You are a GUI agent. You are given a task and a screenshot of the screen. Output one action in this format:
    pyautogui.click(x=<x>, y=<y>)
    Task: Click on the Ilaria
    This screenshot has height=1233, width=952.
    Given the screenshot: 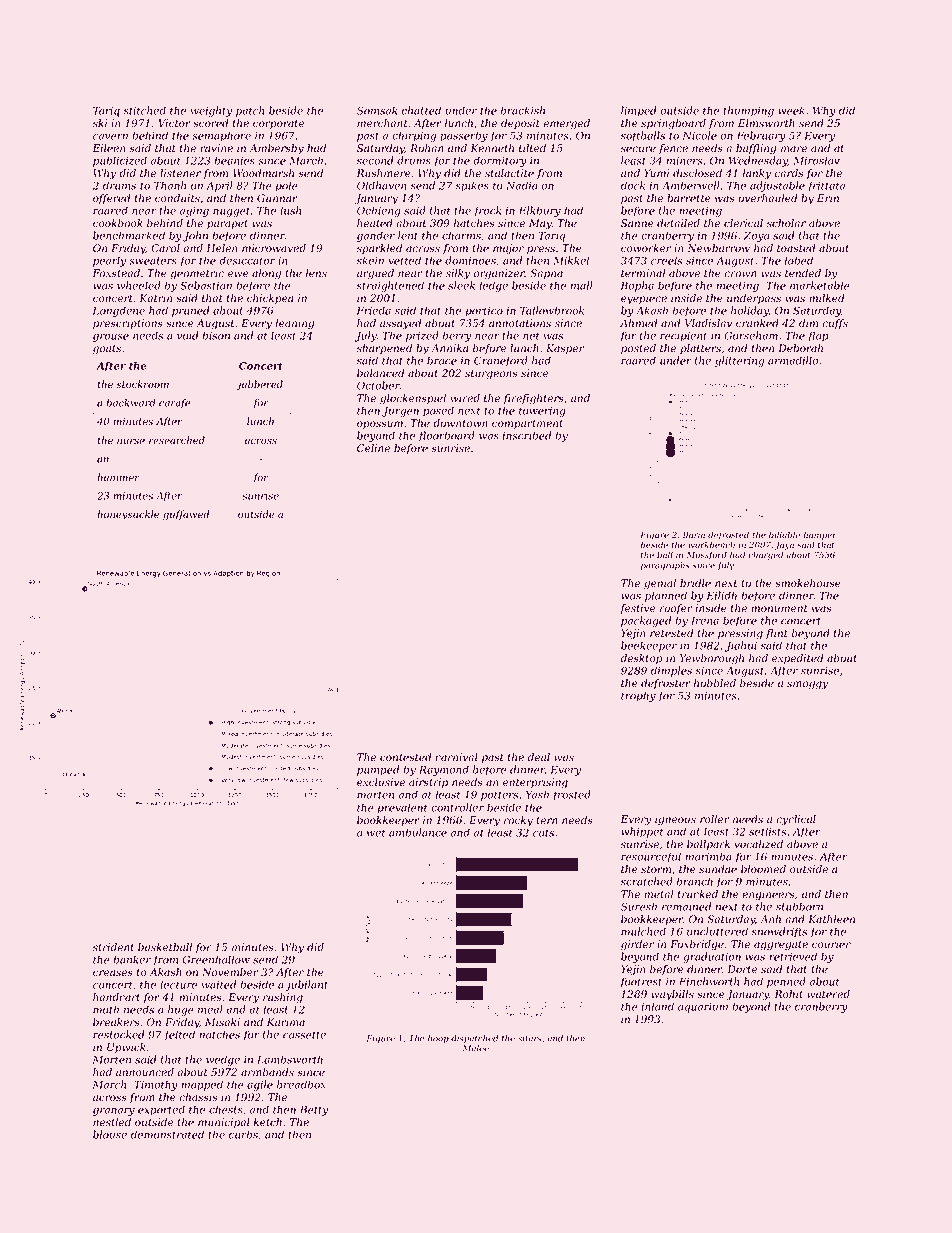 What is the action you would take?
    pyautogui.click(x=694, y=534)
